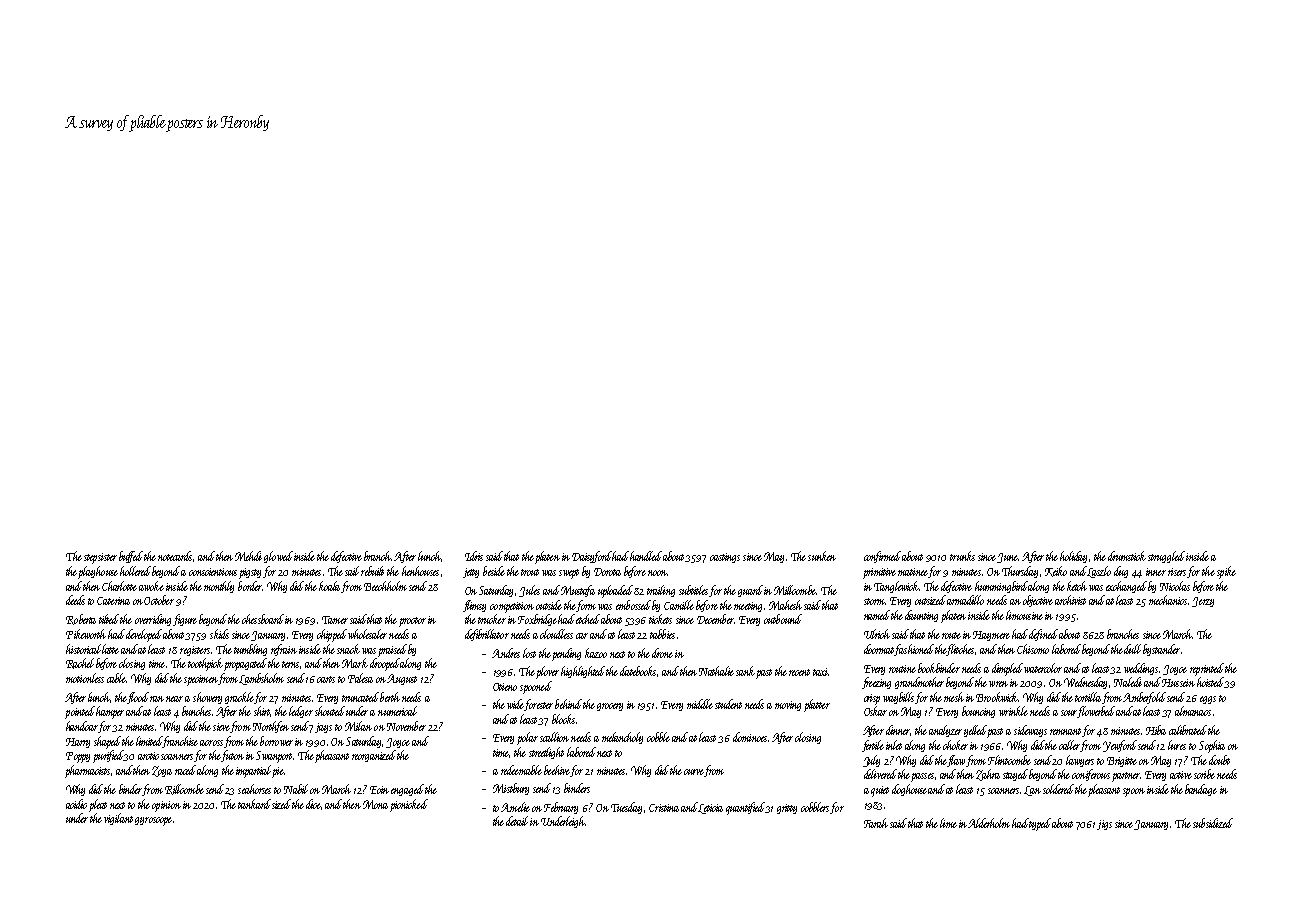 The height and width of the screenshot is (924, 1308). What do you see at coordinates (1211, 682) in the screenshot?
I see `hoisted` at bounding box center [1211, 682].
